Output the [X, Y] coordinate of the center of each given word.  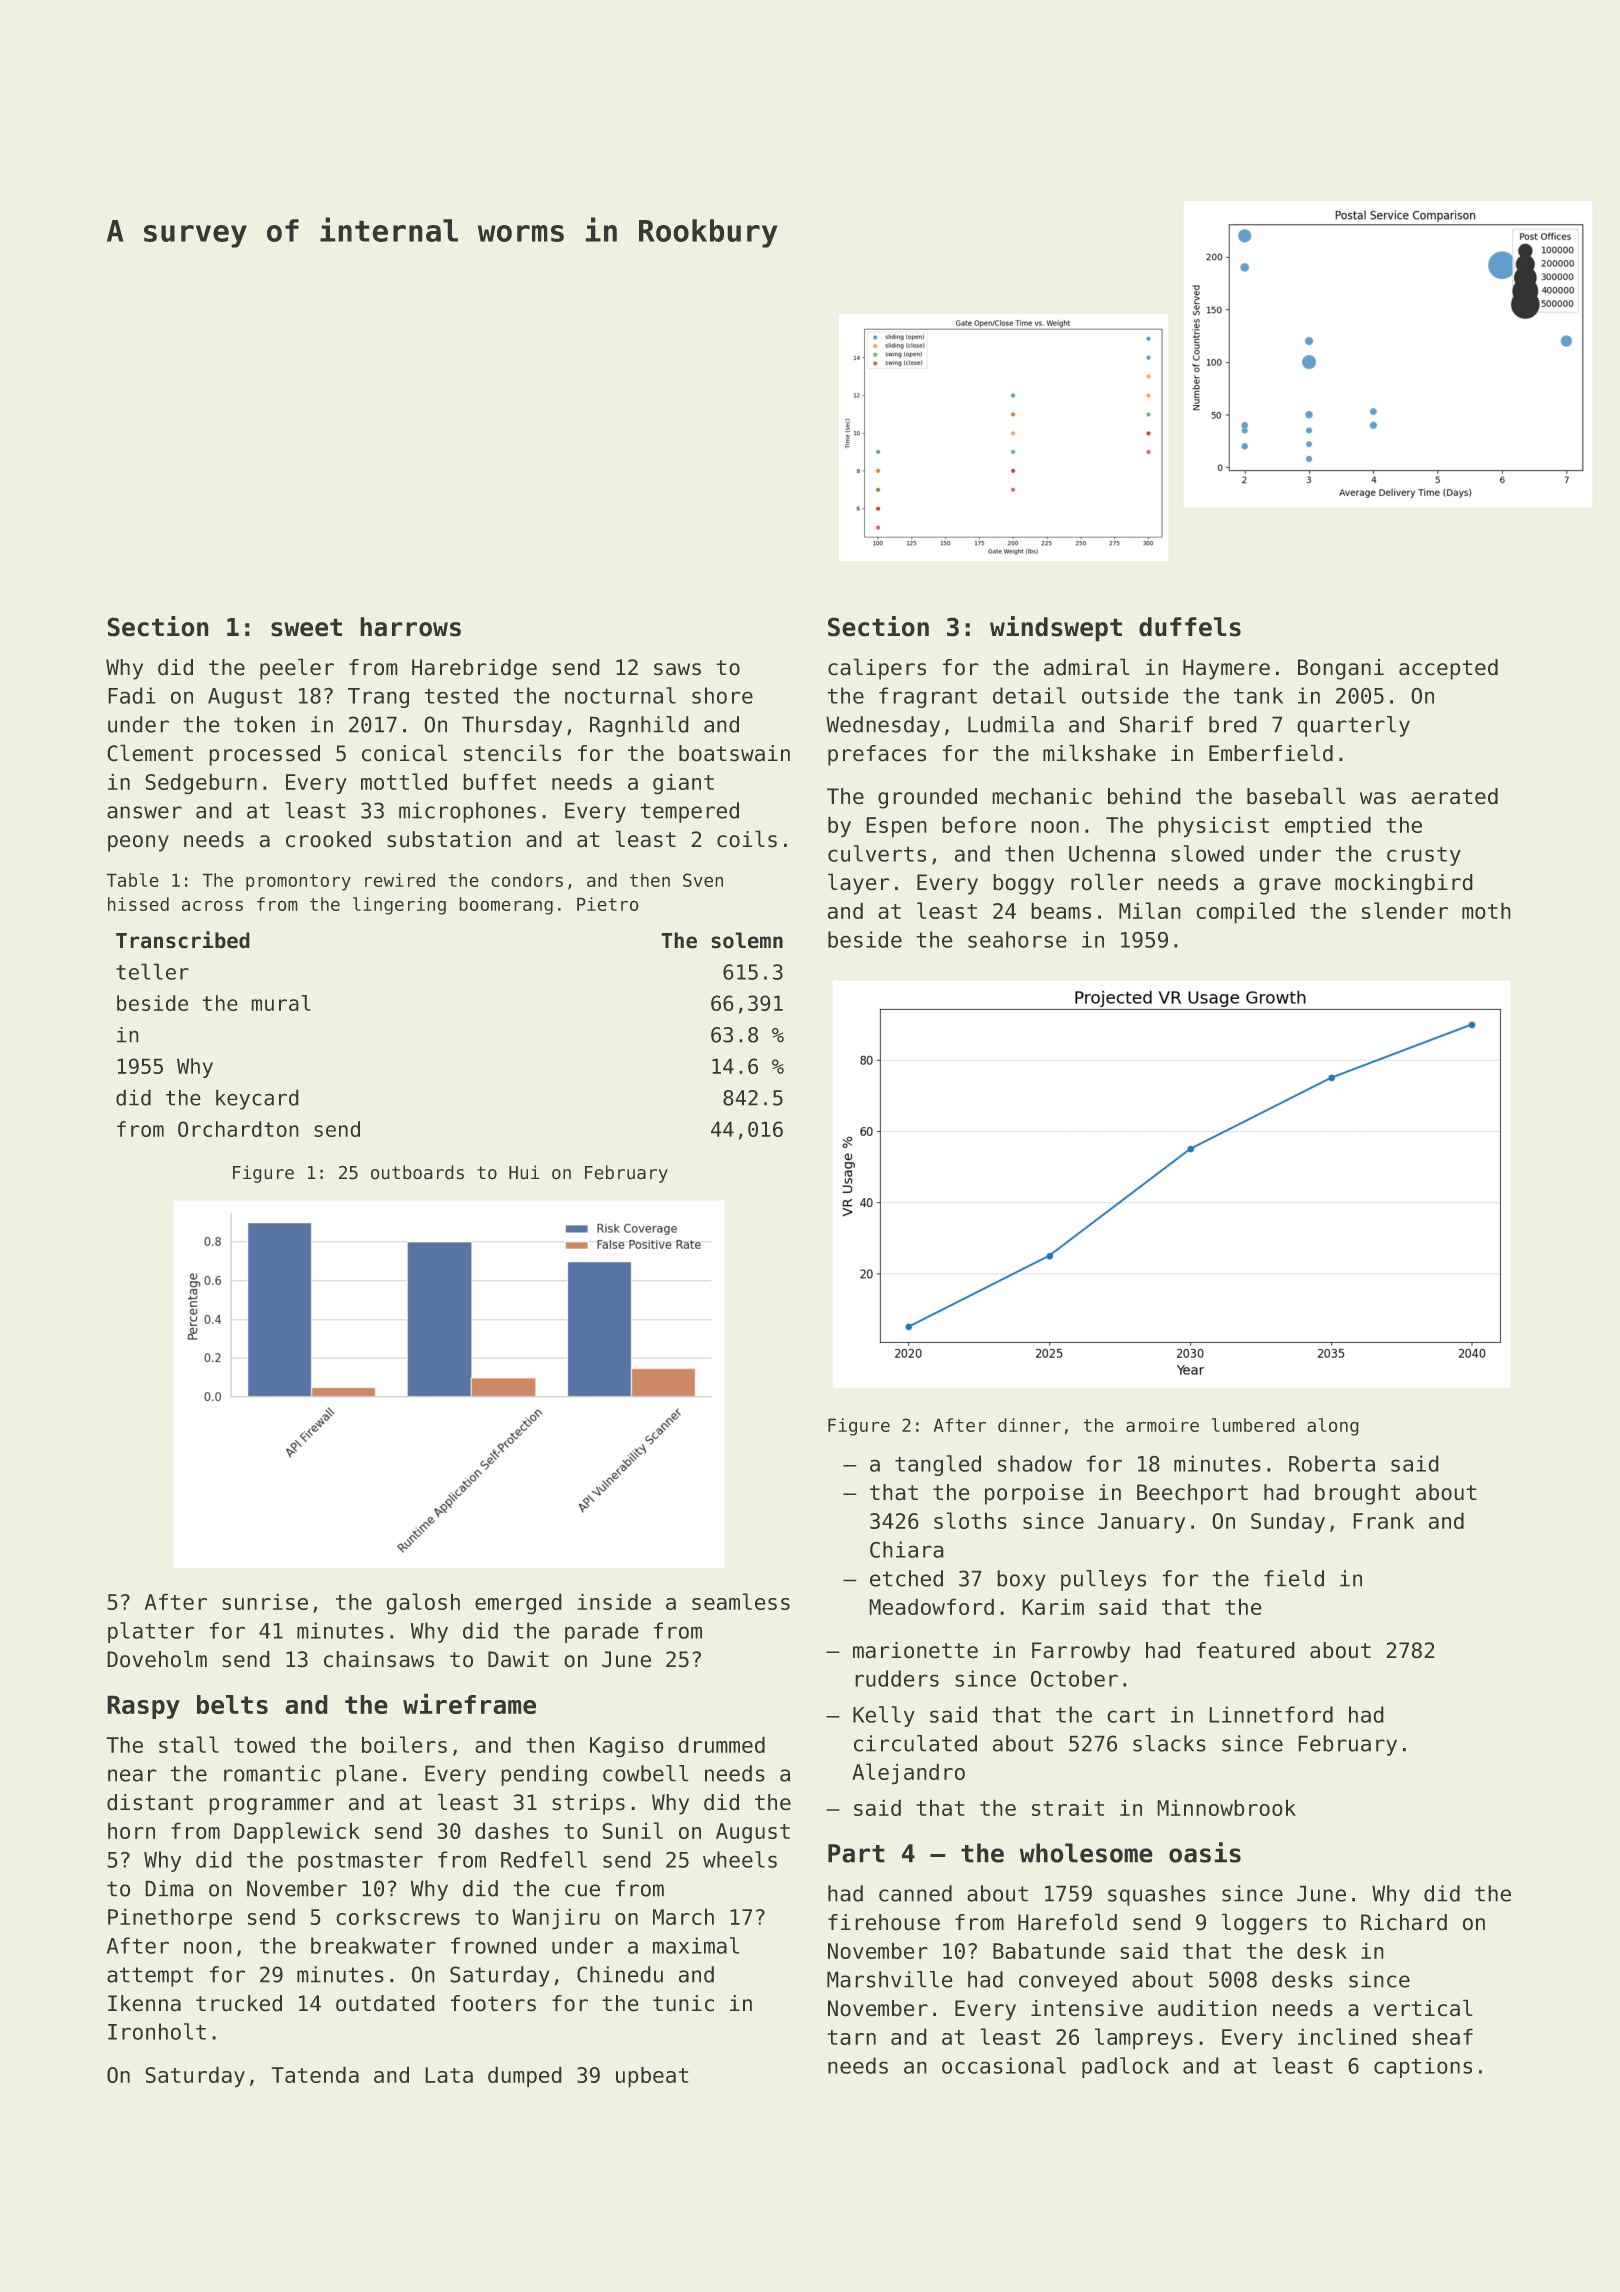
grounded [927, 798]
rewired [400, 880]
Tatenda [315, 2074]
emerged [518, 1604]
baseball [1296, 796]
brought [1357, 1494]
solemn [747, 940]
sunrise [265, 1601]
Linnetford [1271, 1714]
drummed [721, 1744]
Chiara [907, 1549]
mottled [404, 781]
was [1378, 798]
